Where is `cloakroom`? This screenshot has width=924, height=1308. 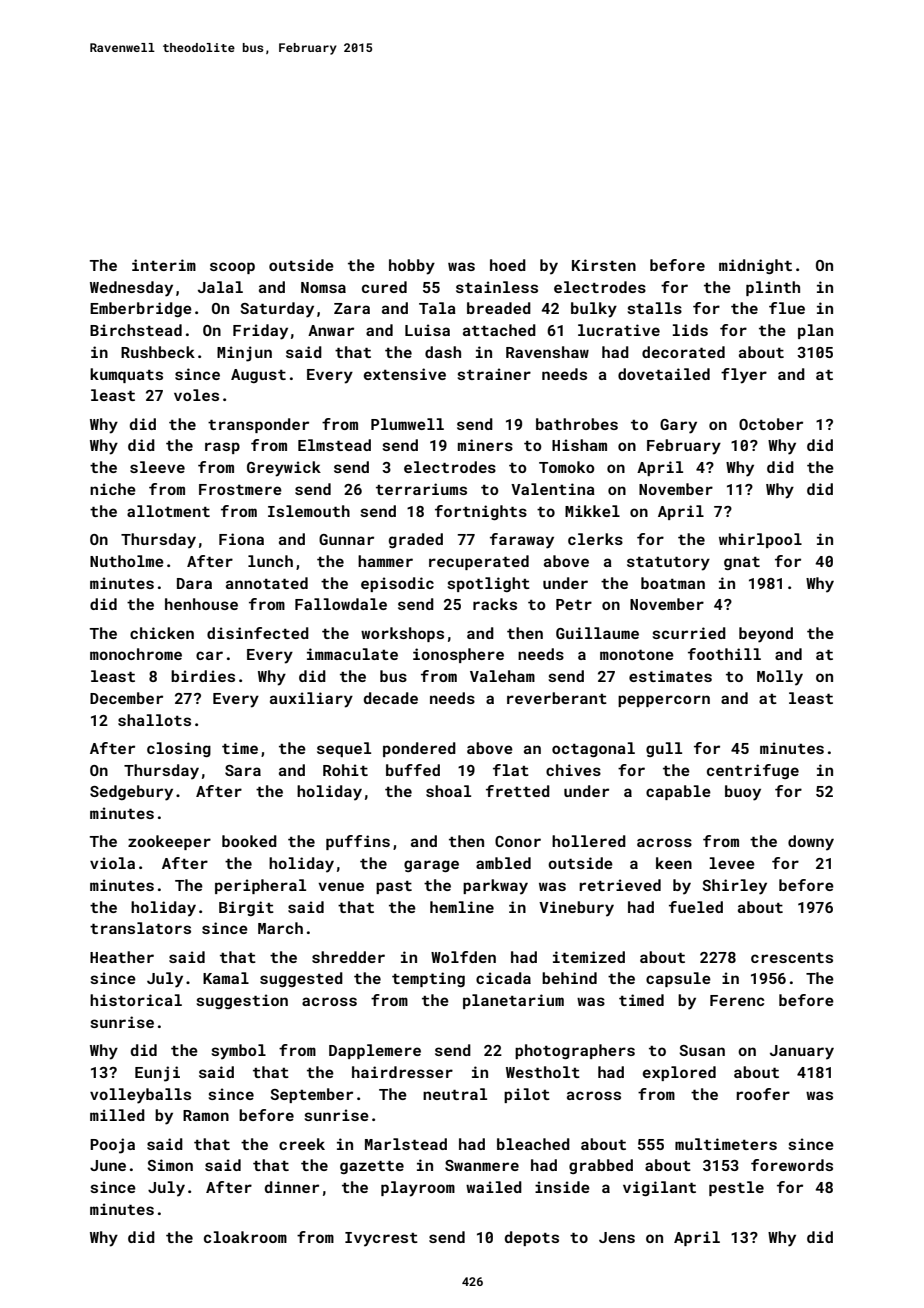
cloakroom is located at coordinates (245, 1237).
